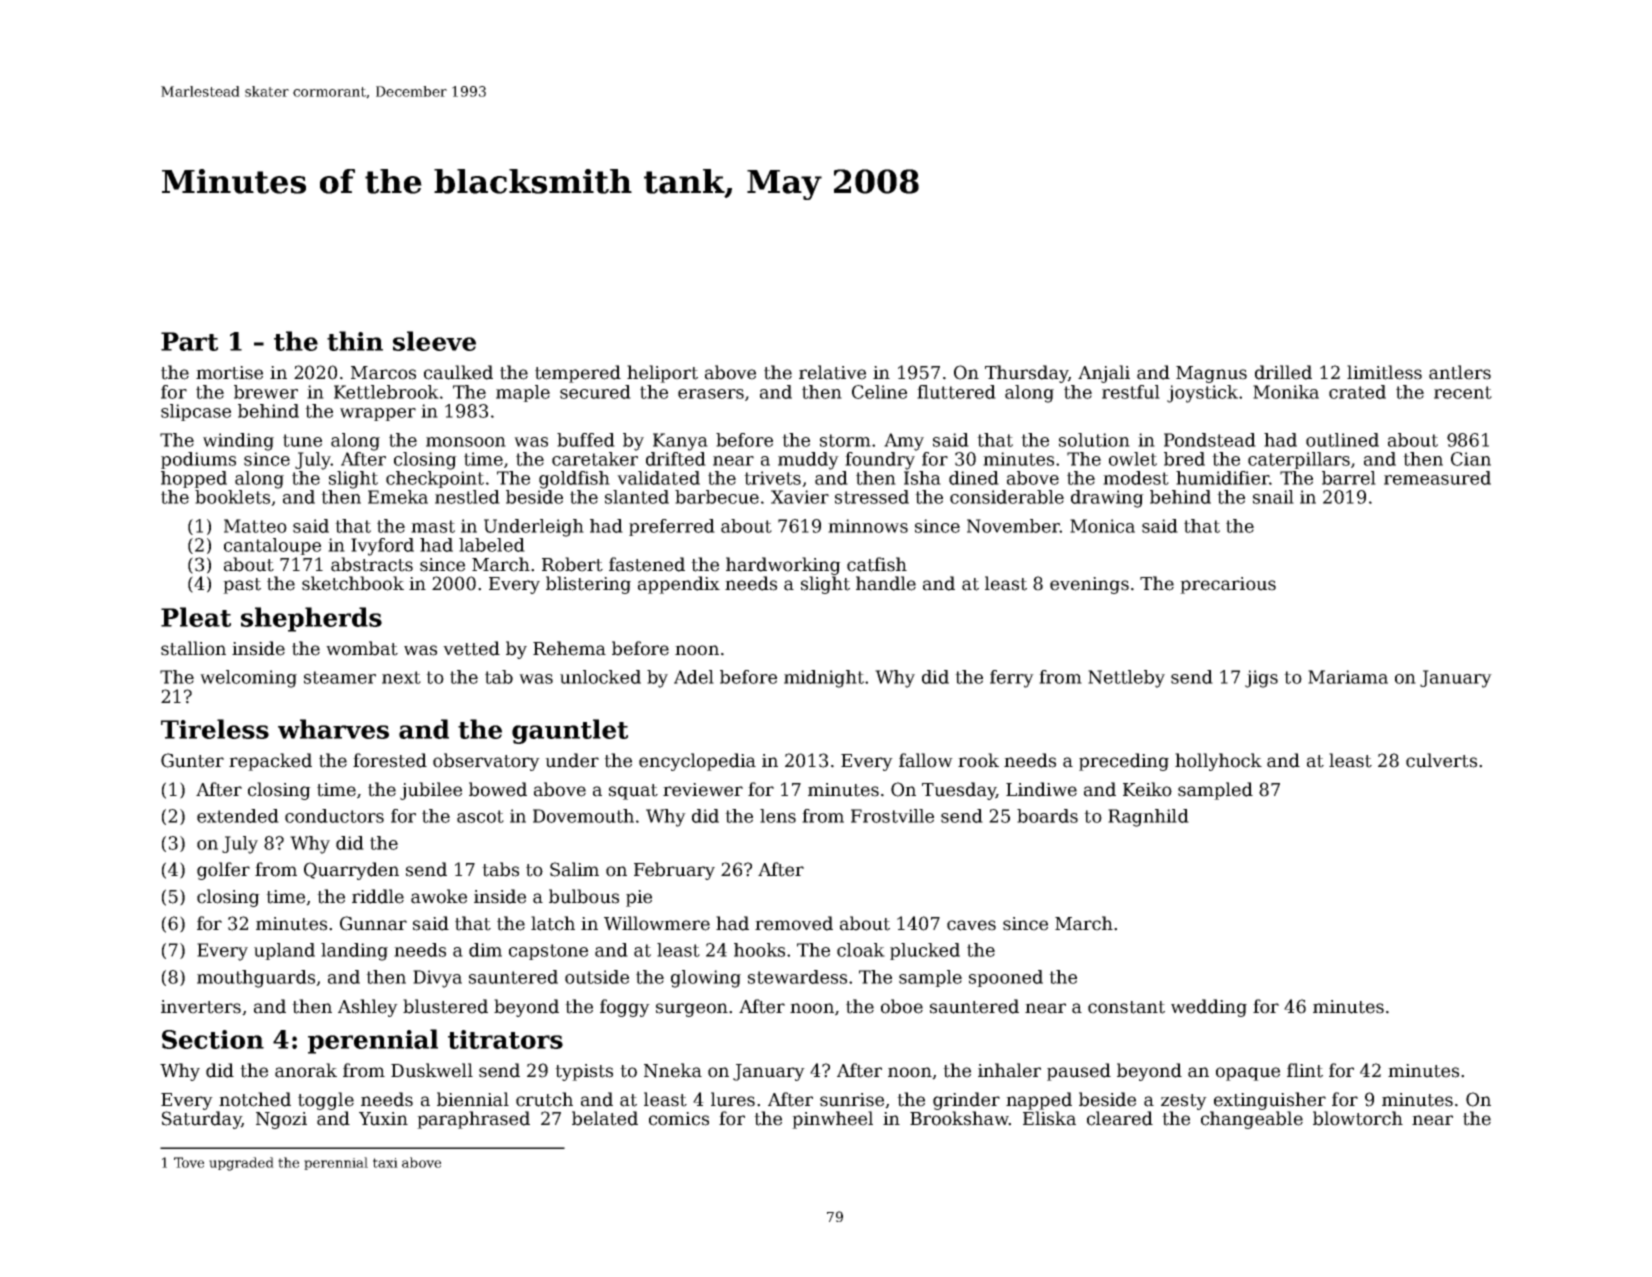  What do you see at coordinates (302, 440) in the screenshot?
I see `tune` at bounding box center [302, 440].
